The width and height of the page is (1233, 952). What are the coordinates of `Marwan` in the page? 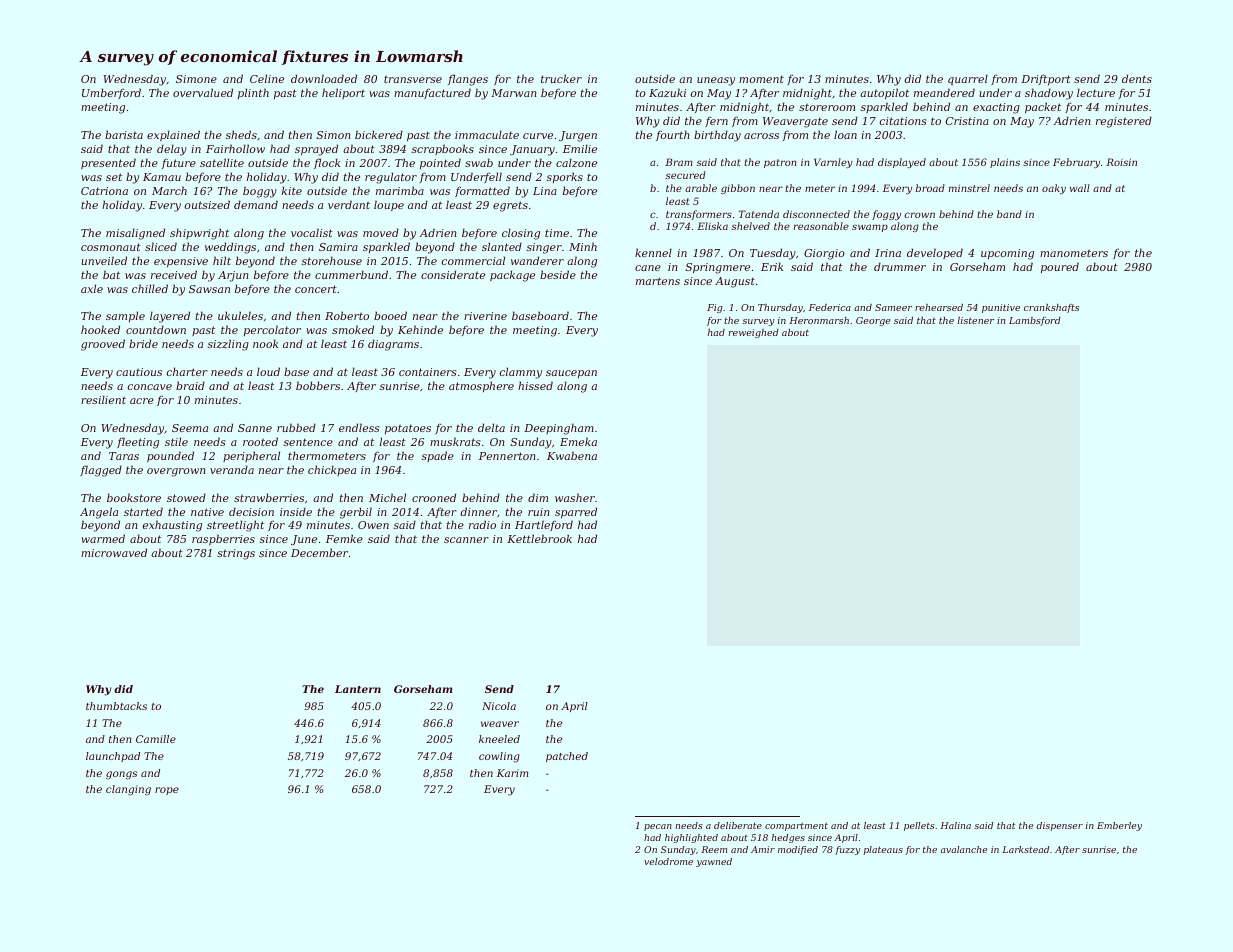 It's located at (514, 93).
